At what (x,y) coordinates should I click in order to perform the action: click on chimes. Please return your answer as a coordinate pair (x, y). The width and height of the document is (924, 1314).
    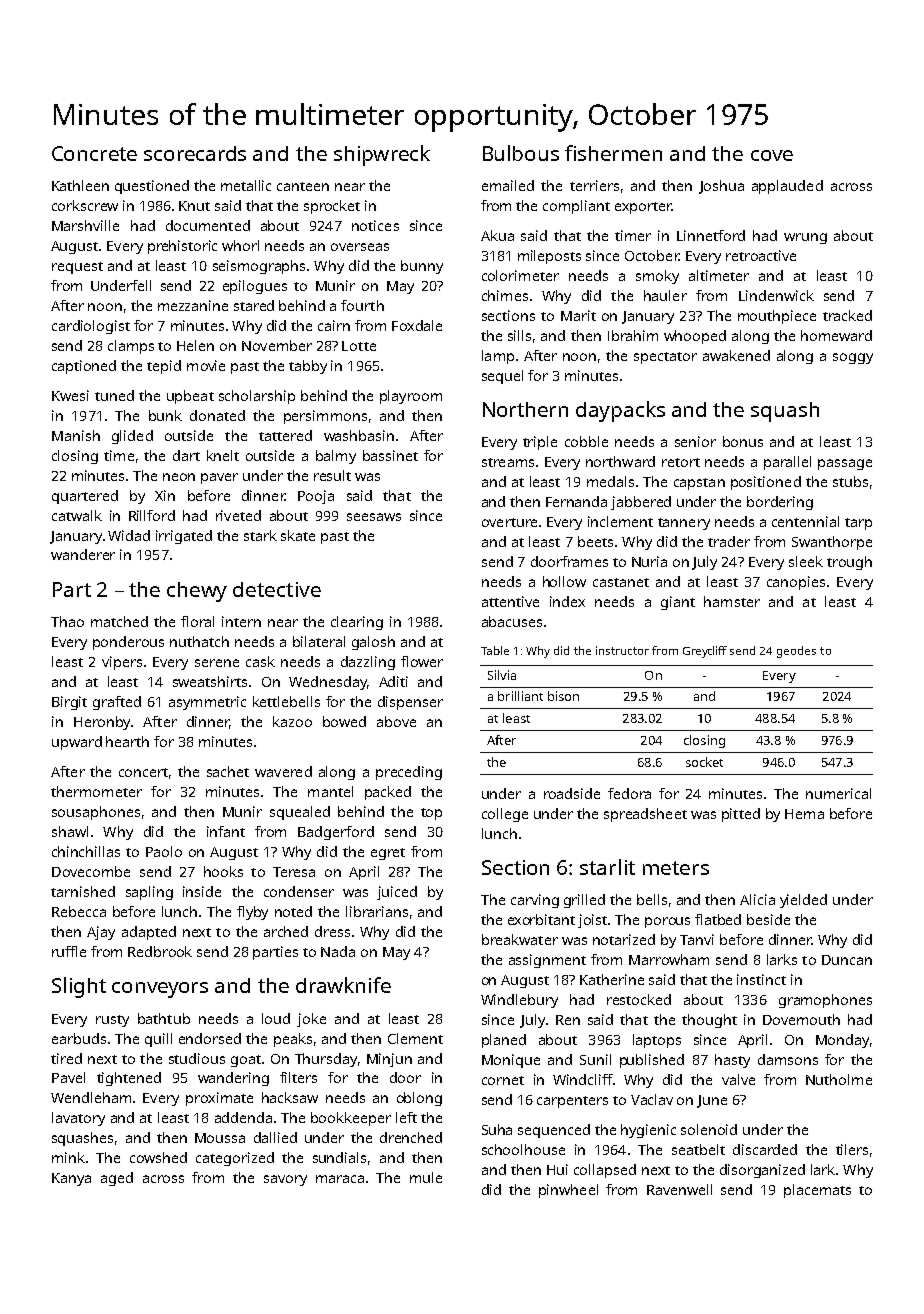
    Looking at the image, I should click on (505, 295).
